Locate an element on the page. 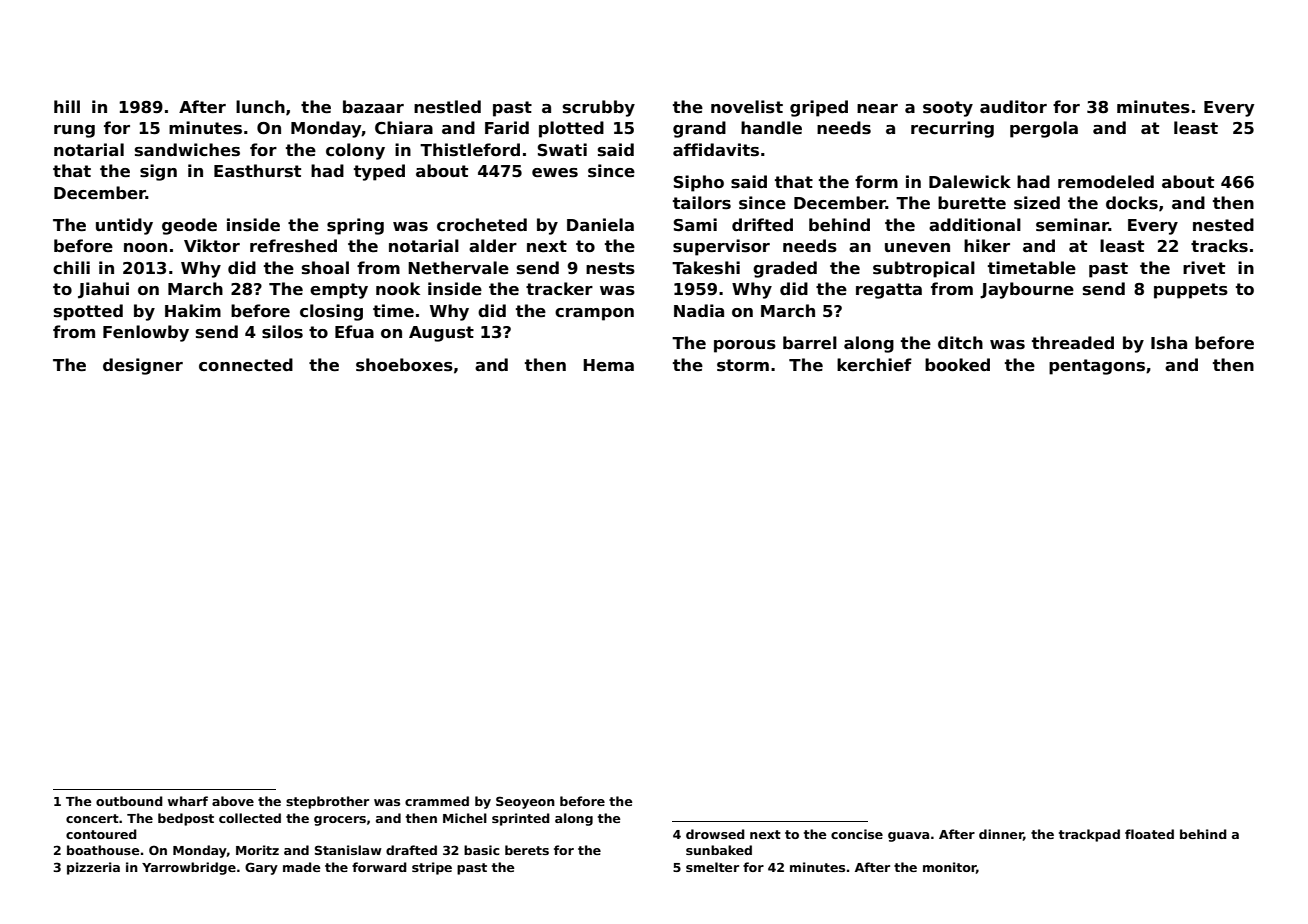  Fenlowby is located at coordinates (146, 333).
